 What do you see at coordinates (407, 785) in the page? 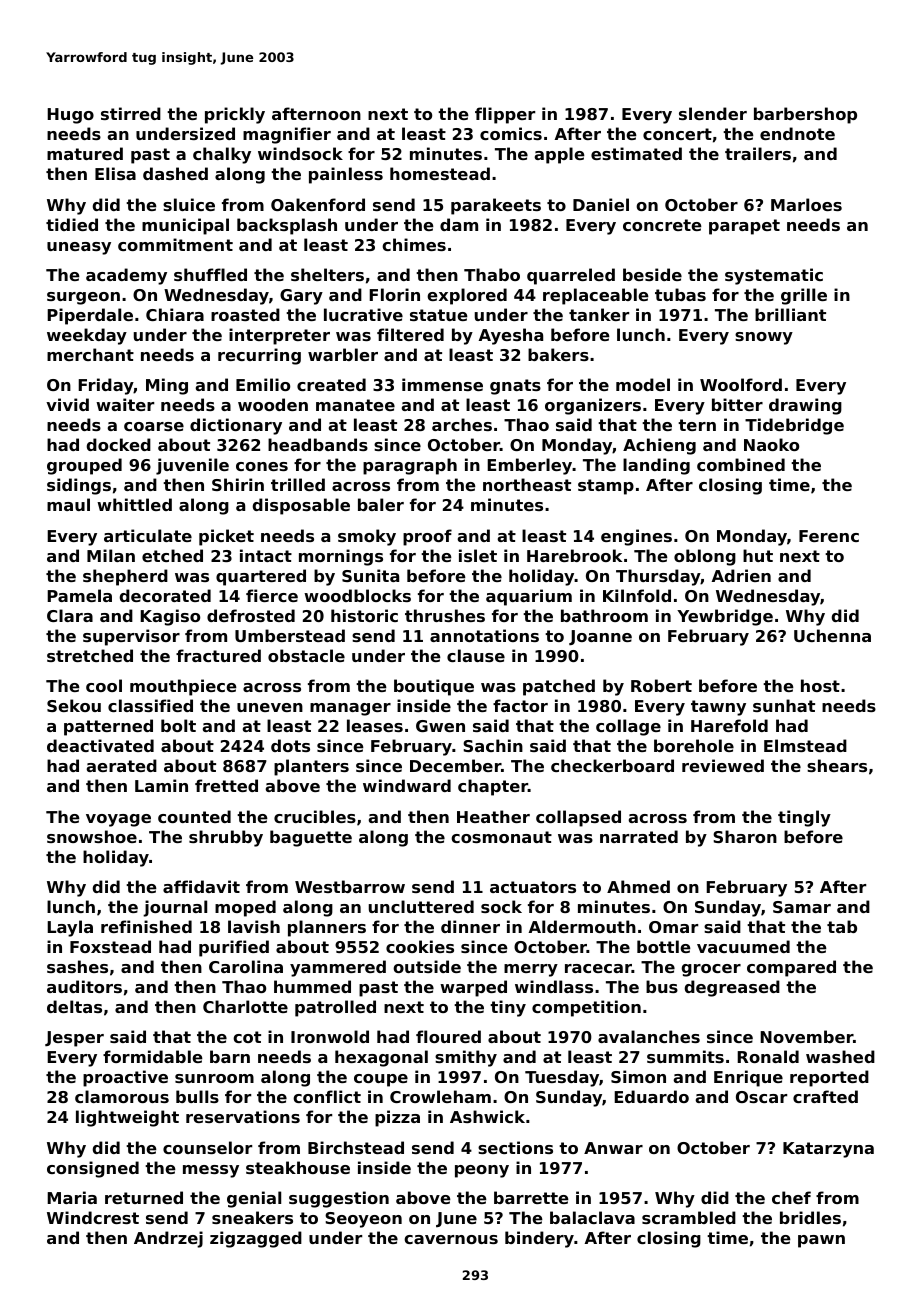
I see `windward` at bounding box center [407, 785].
